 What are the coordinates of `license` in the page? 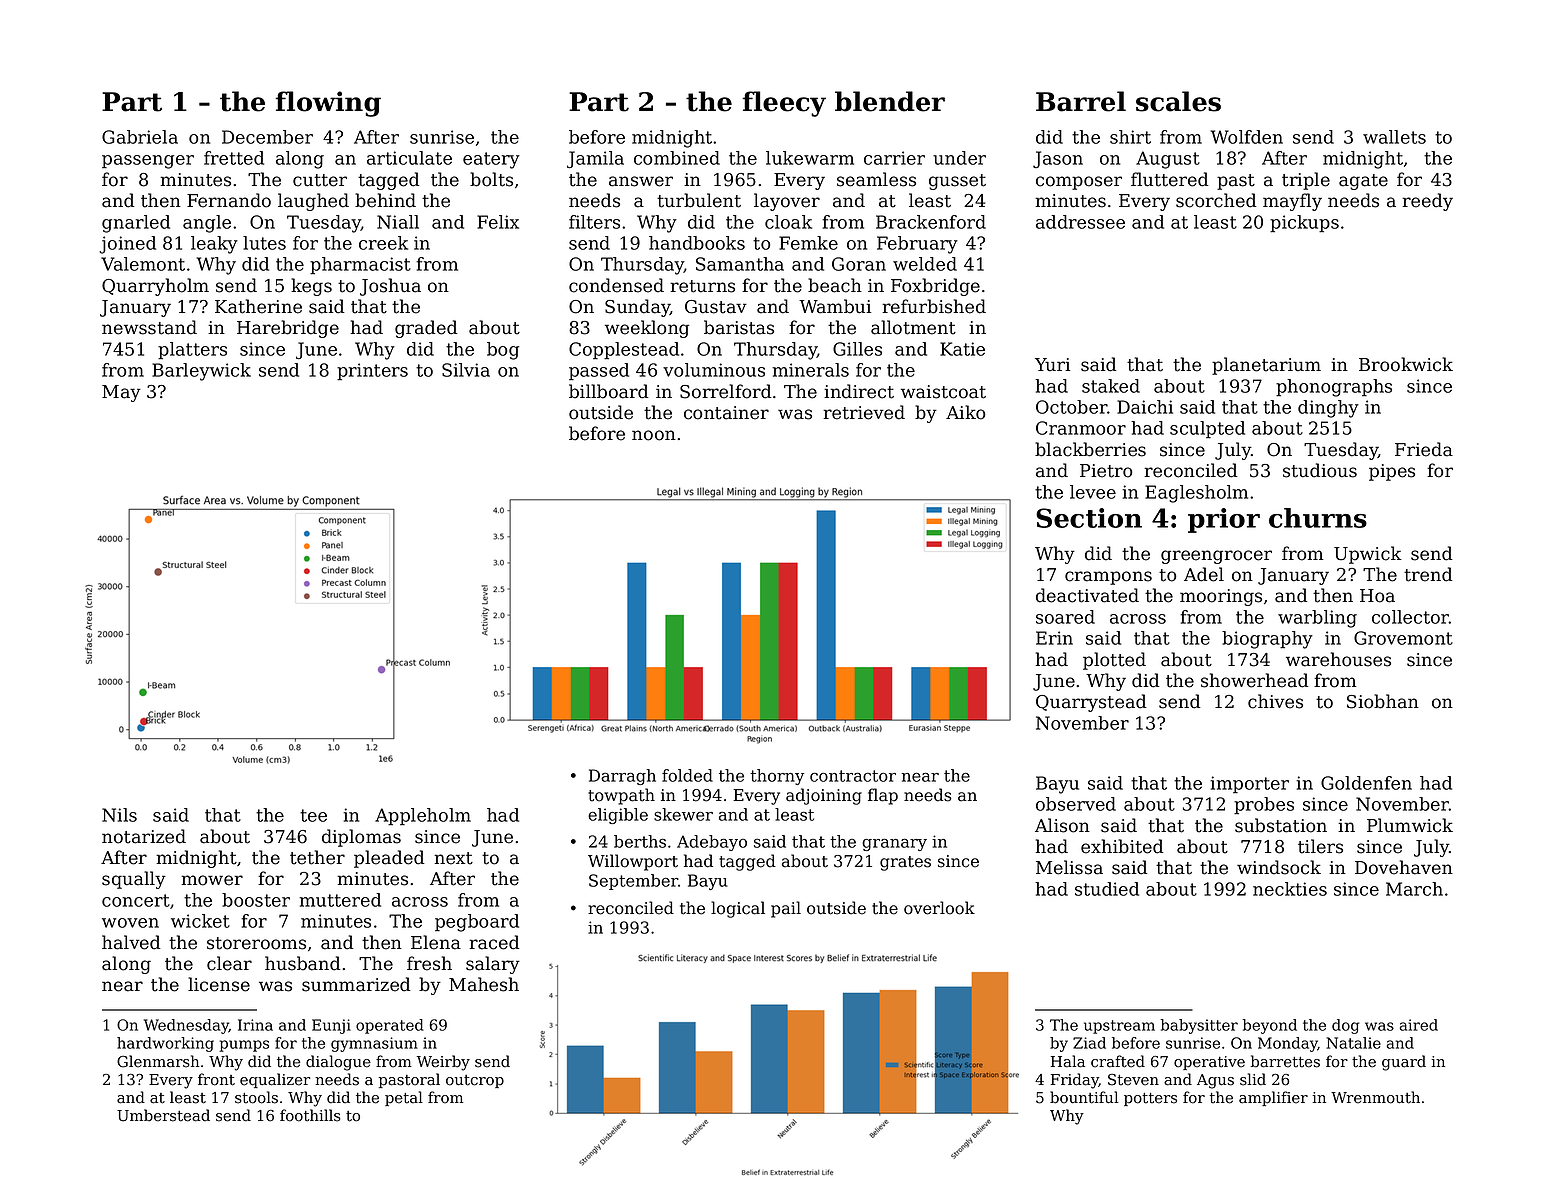 It's located at (219, 984).
